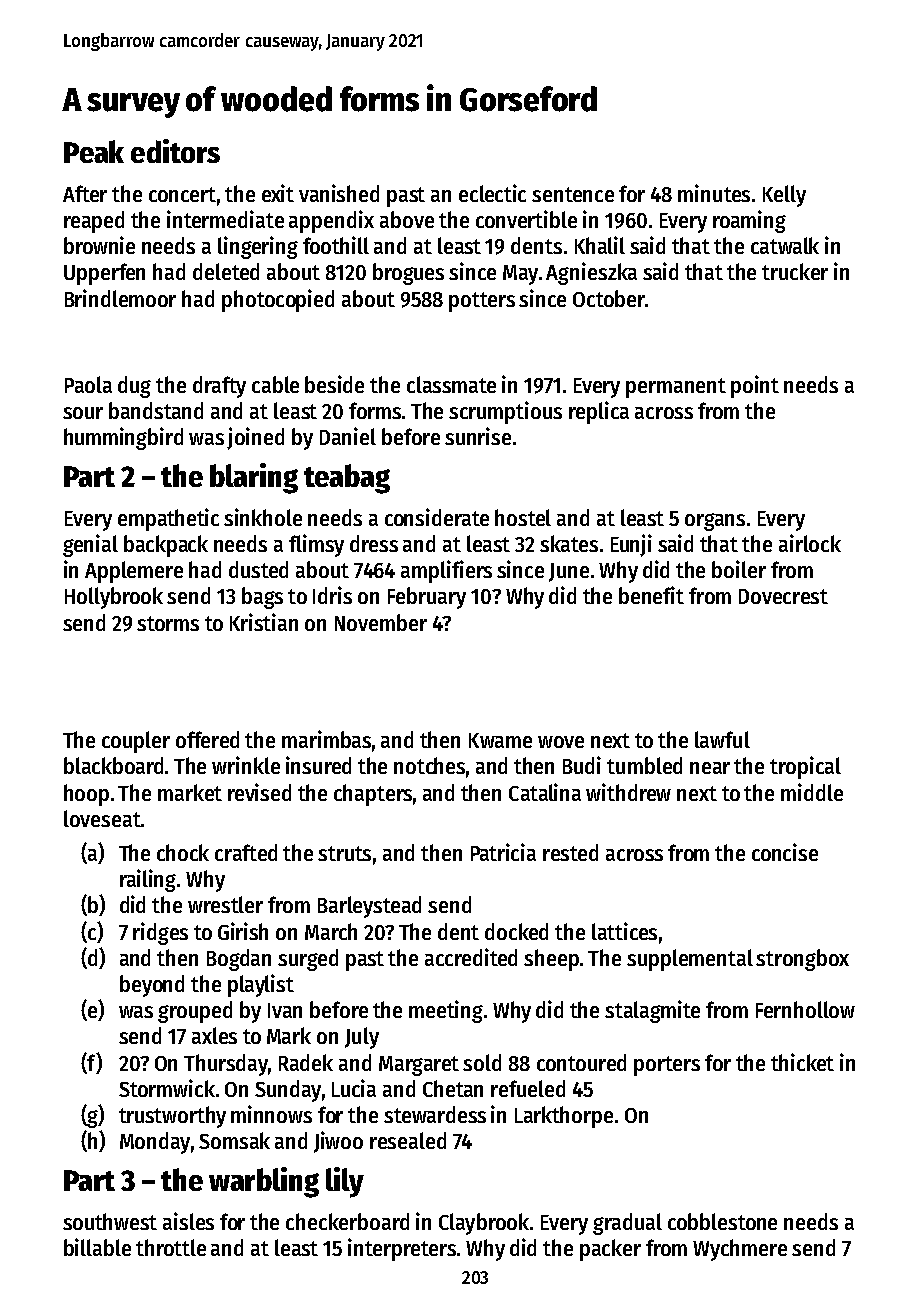  What do you see at coordinates (795, 271) in the screenshot?
I see `trucker` at bounding box center [795, 271].
